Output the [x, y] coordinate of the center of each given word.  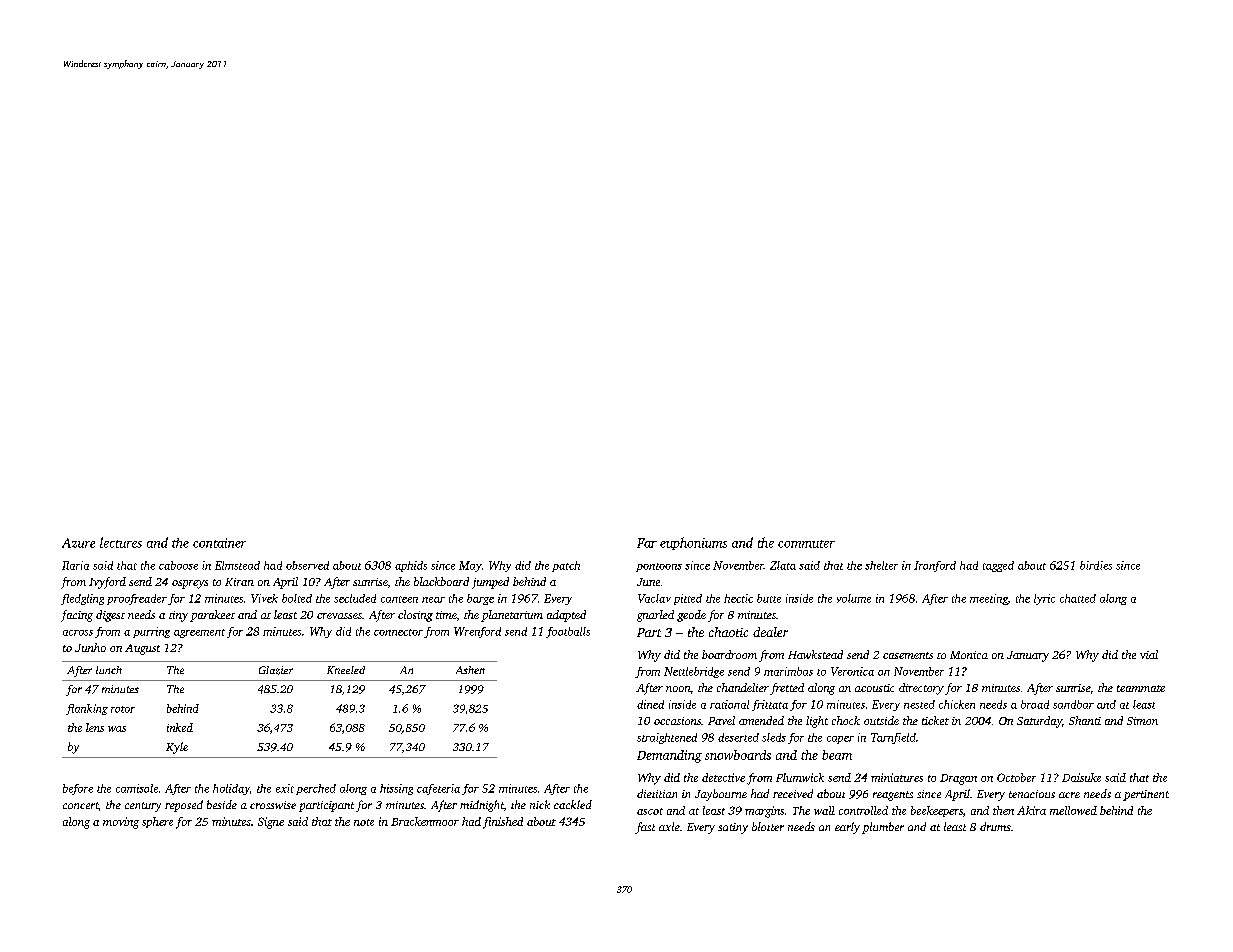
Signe [271, 823]
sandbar [1073, 704]
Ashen [470, 670]
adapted [566, 616]
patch [566, 566]
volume [854, 598]
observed [307, 565]
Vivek [264, 598]
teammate [1141, 688]
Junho [90, 647]
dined [650, 704]
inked [180, 727]
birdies [1096, 565]
